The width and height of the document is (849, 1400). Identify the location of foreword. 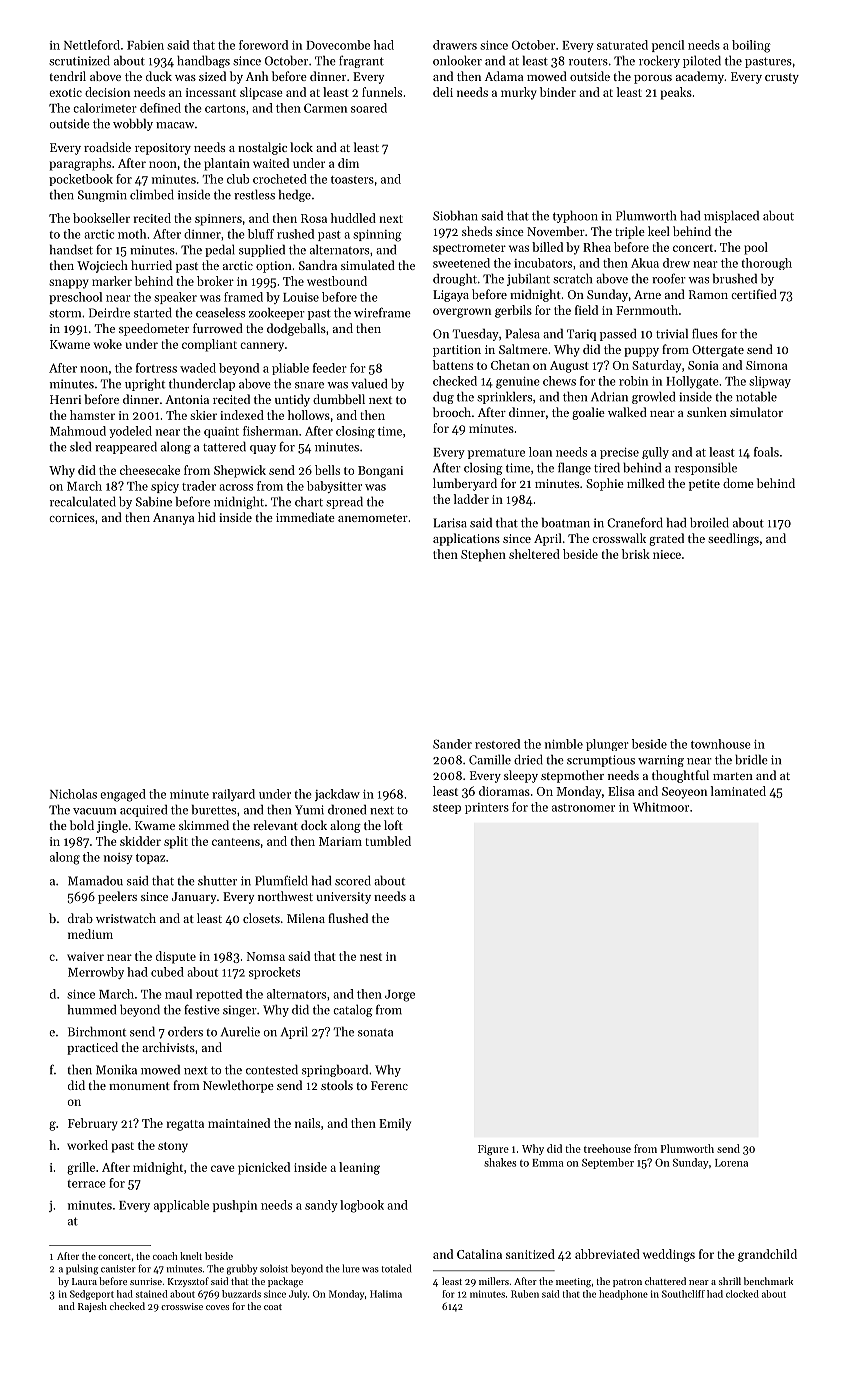
(263, 45).
